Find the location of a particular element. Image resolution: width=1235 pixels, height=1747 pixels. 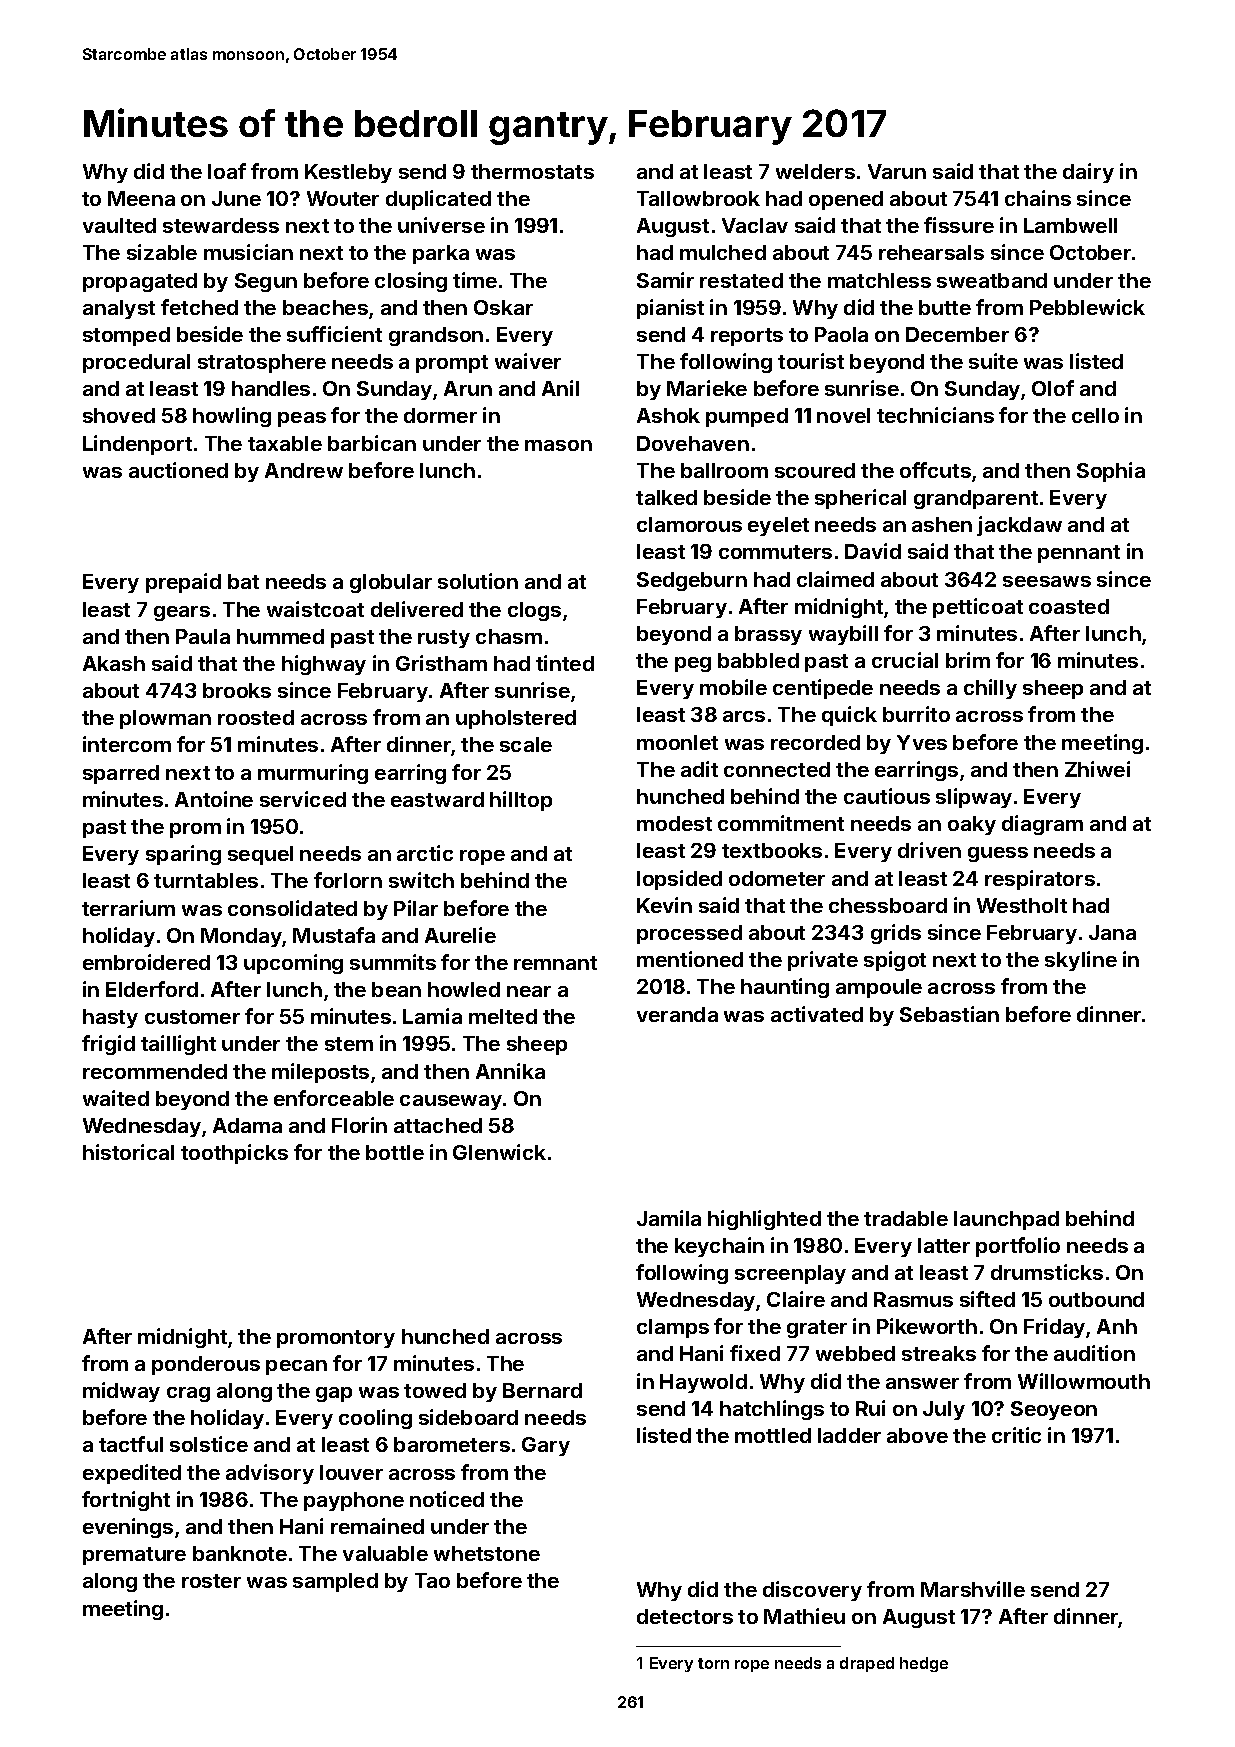

chilly is located at coordinates (990, 689).
